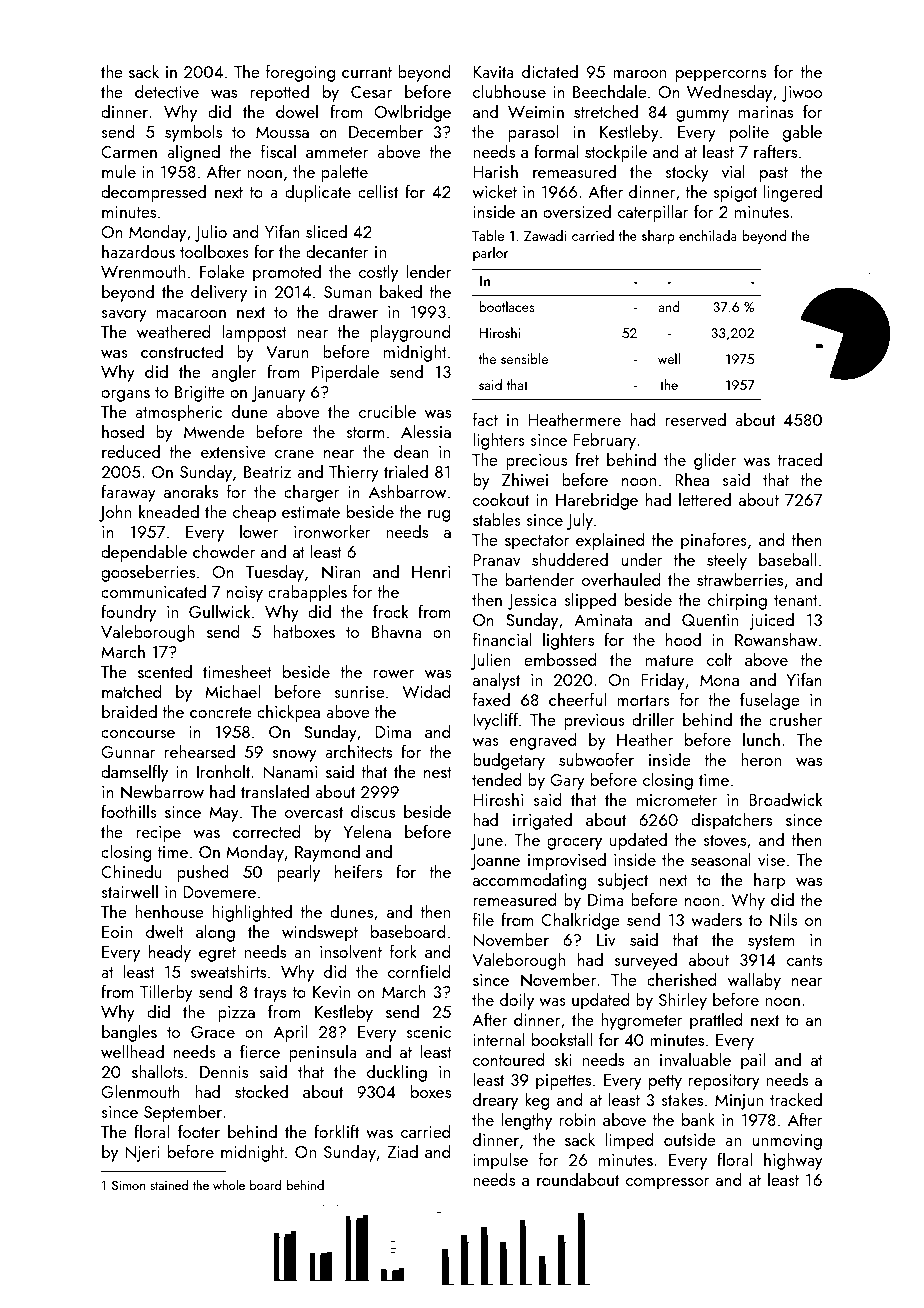 This screenshot has width=924, height=1308. I want to click on Kavita, so click(493, 72).
